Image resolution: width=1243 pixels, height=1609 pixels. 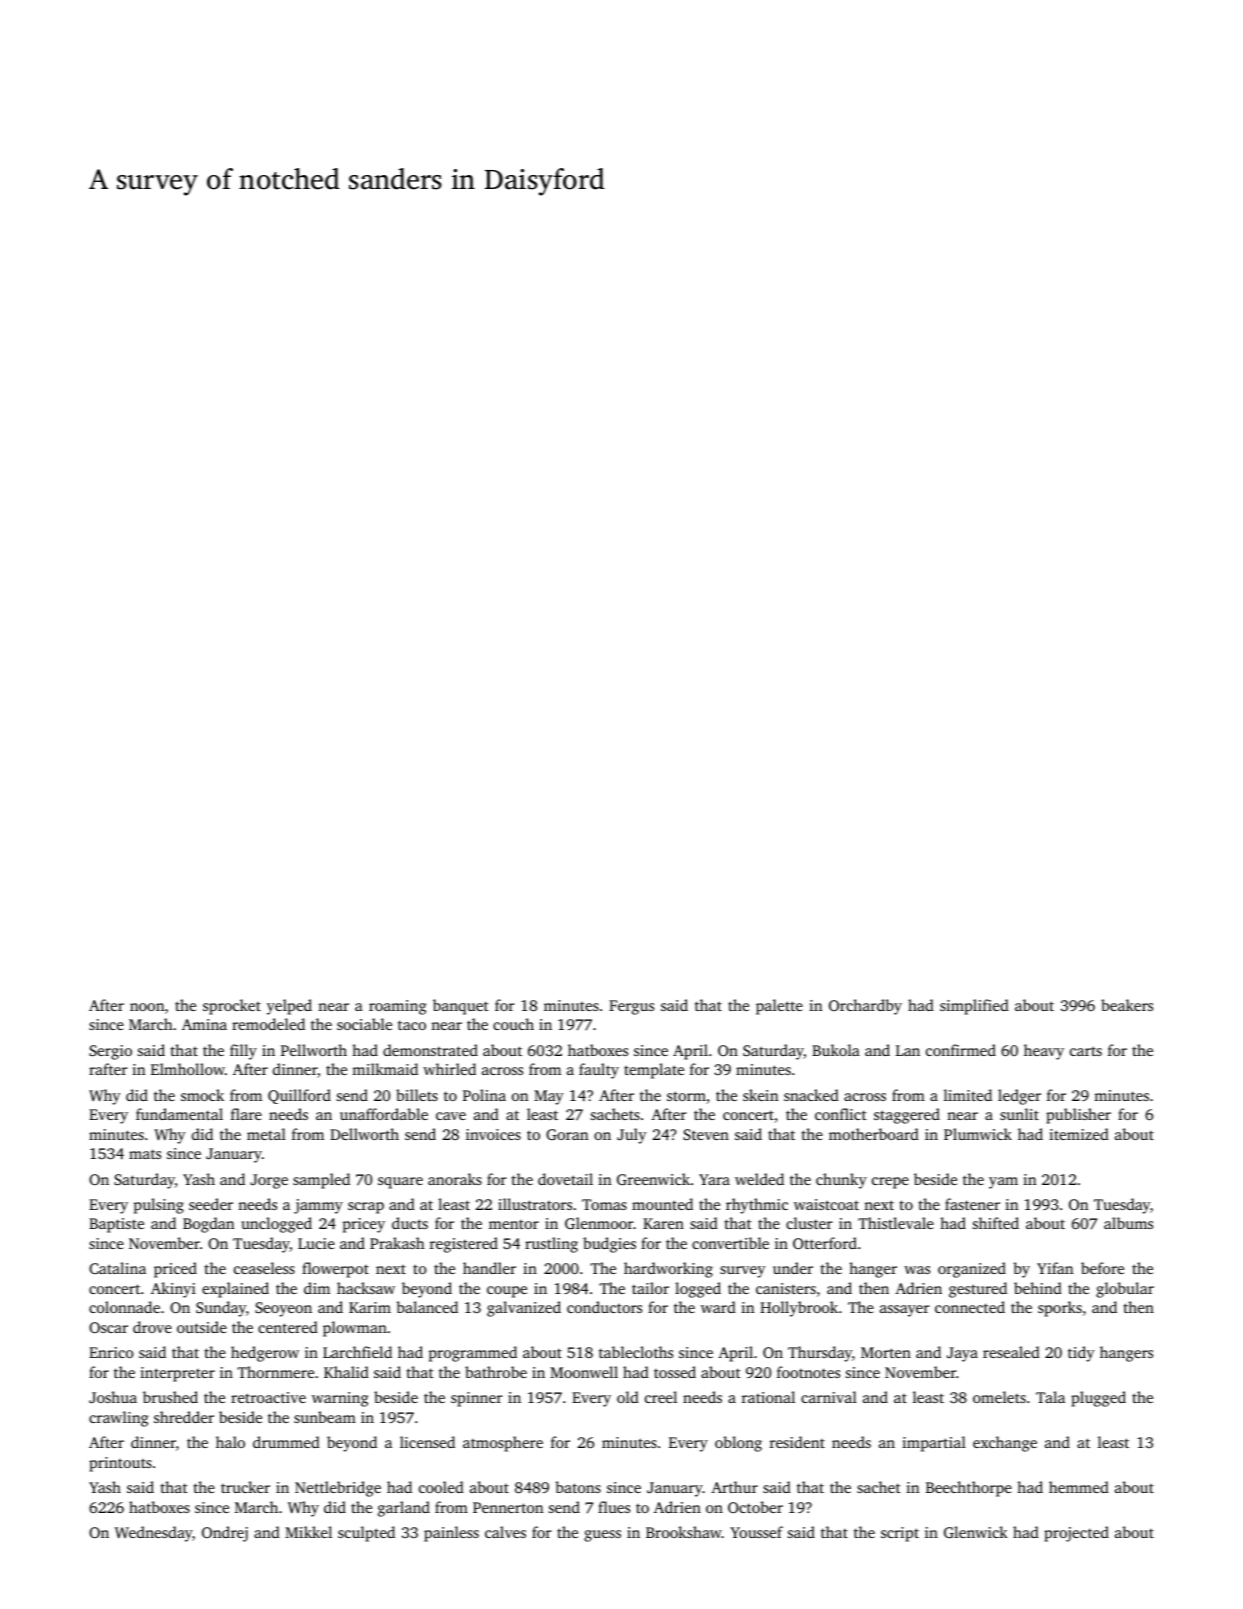 I want to click on Wednesday, so click(x=153, y=1534).
